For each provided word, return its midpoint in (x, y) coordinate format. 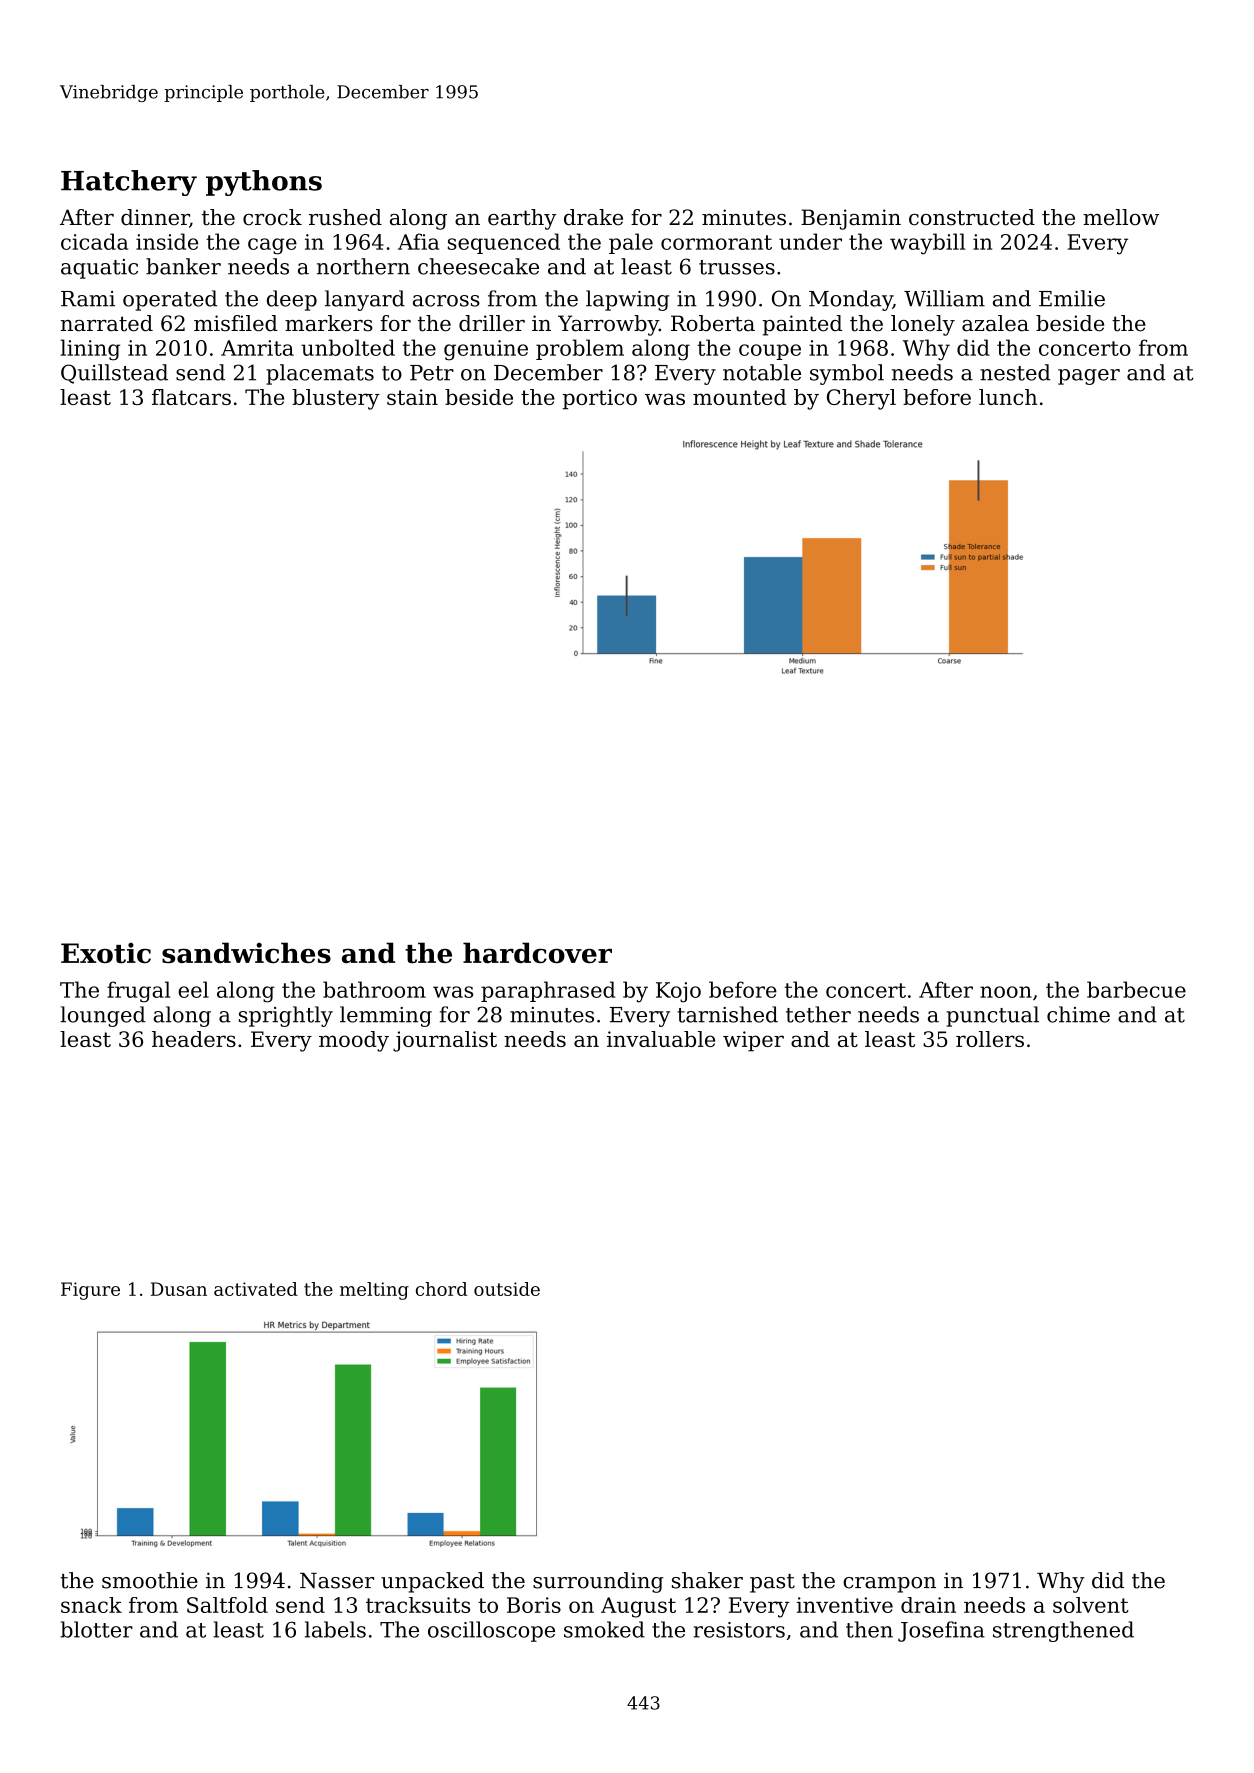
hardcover (537, 952)
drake (593, 217)
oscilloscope (491, 1631)
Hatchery (129, 183)
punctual (992, 1016)
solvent (1091, 1605)
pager (1089, 377)
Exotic (106, 953)
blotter (96, 1629)
